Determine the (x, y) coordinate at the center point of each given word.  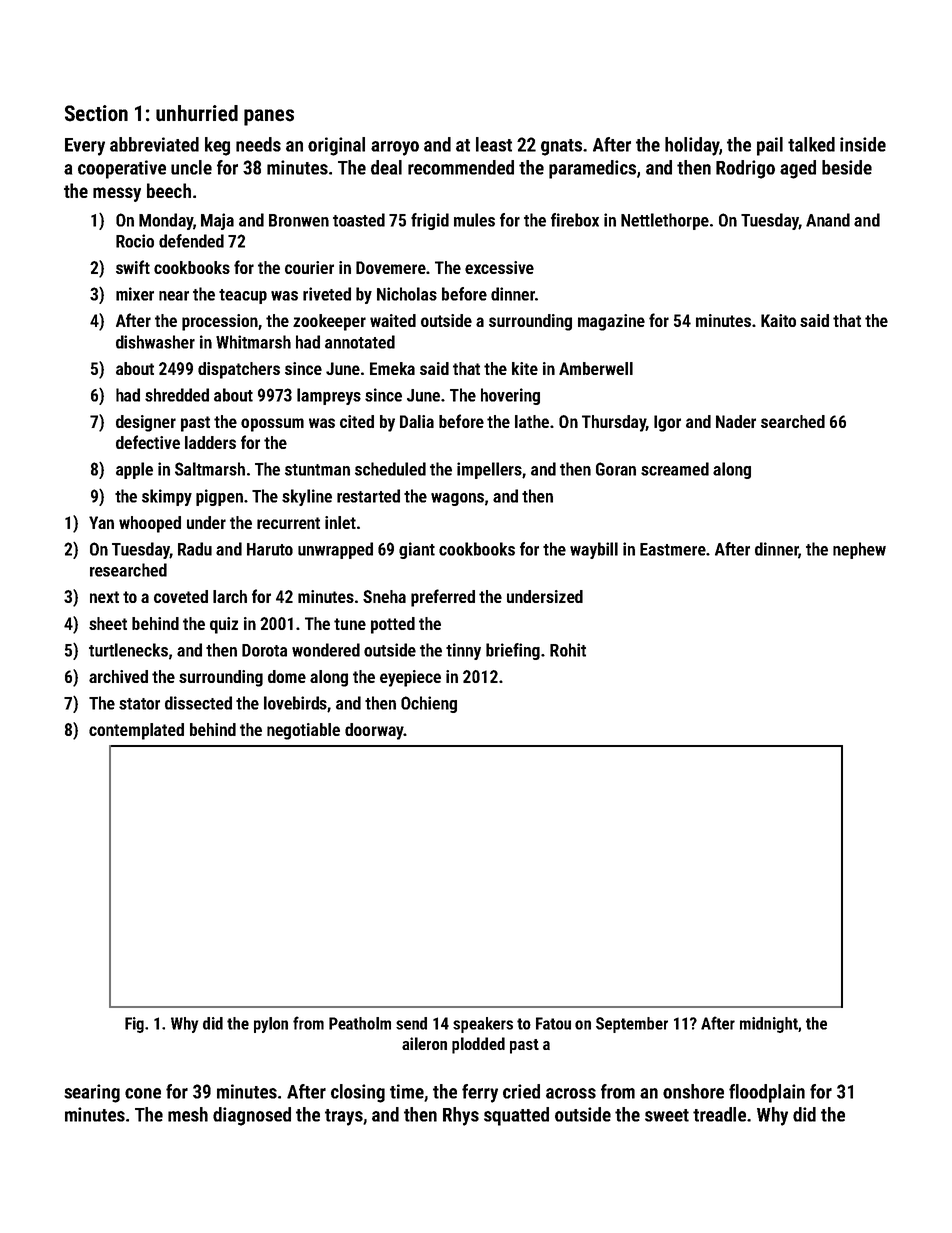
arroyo (395, 148)
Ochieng (429, 704)
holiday (692, 146)
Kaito (778, 320)
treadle (719, 1114)
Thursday (614, 423)
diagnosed (252, 1116)
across (571, 1093)
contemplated (136, 731)
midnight (769, 1025)
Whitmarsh (253, 342)
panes (269, 117)
